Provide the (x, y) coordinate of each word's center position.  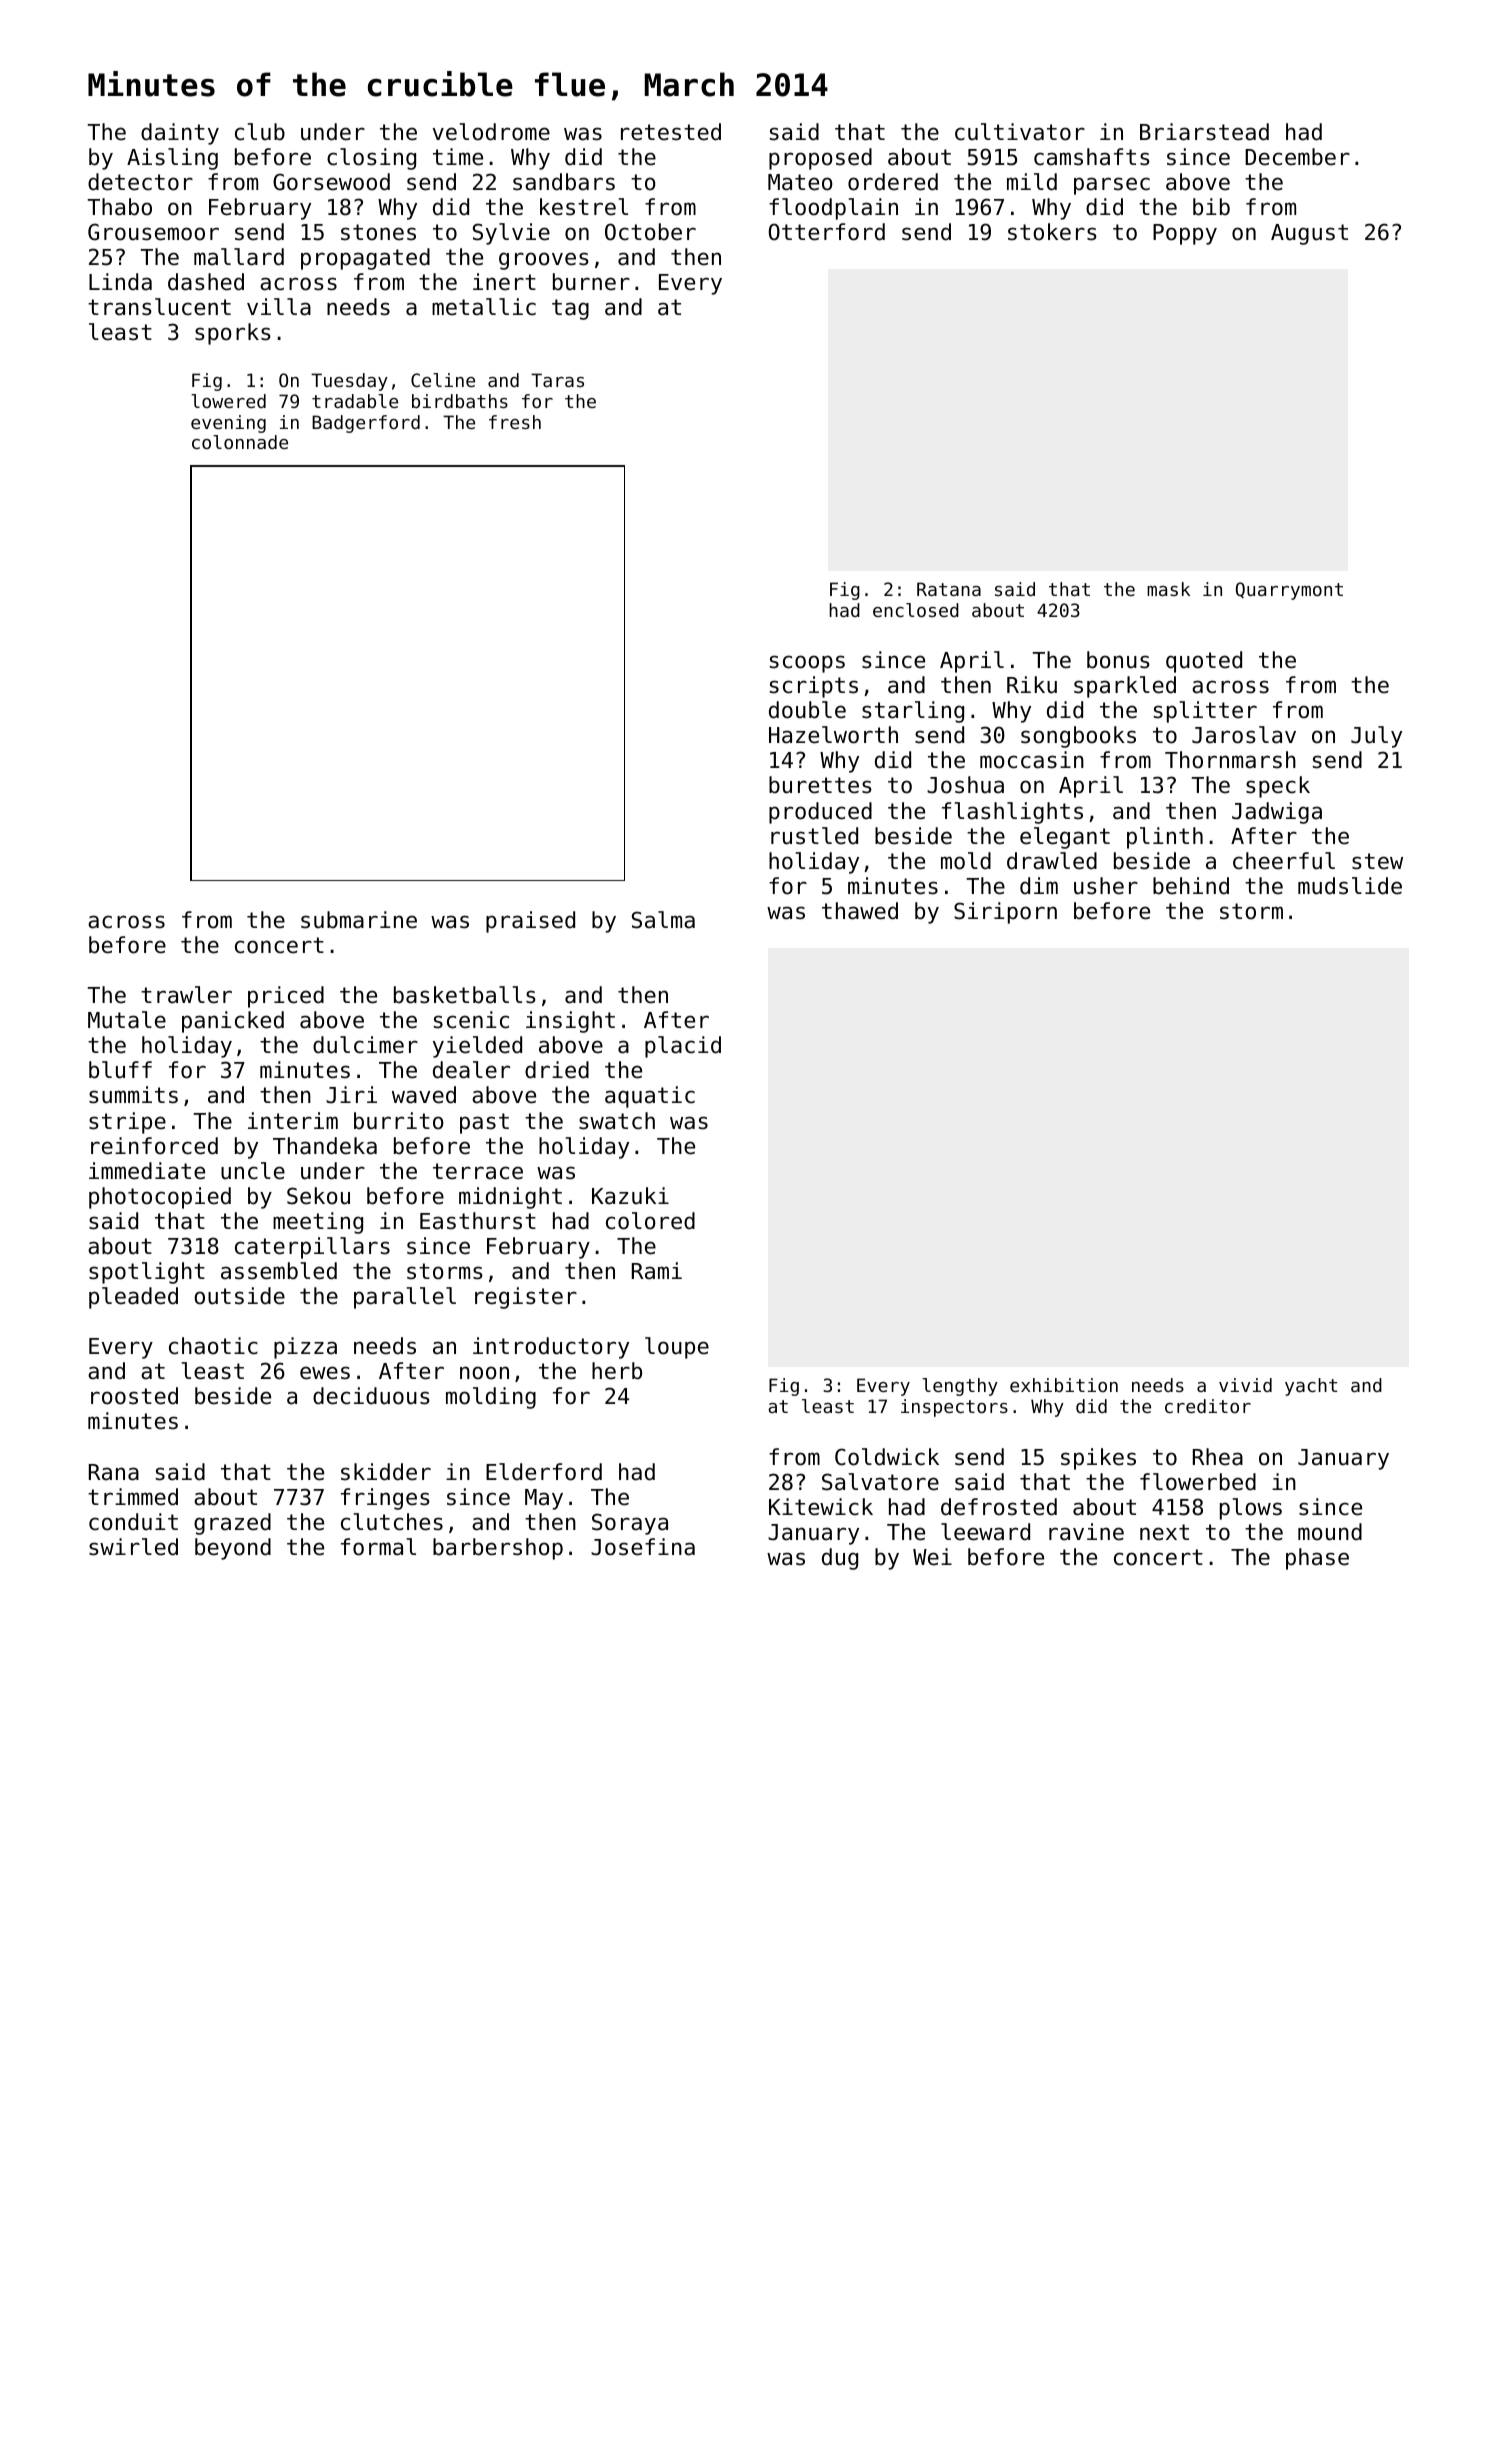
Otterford (827, 232)
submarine (359, 920)
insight (570, 1022)
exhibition (1064, 1385)
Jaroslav (1244, 735)
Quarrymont (1289, 591)
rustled (814, 836)
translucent (159, 307)
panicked (233, 1022)
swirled (133, 1547)
